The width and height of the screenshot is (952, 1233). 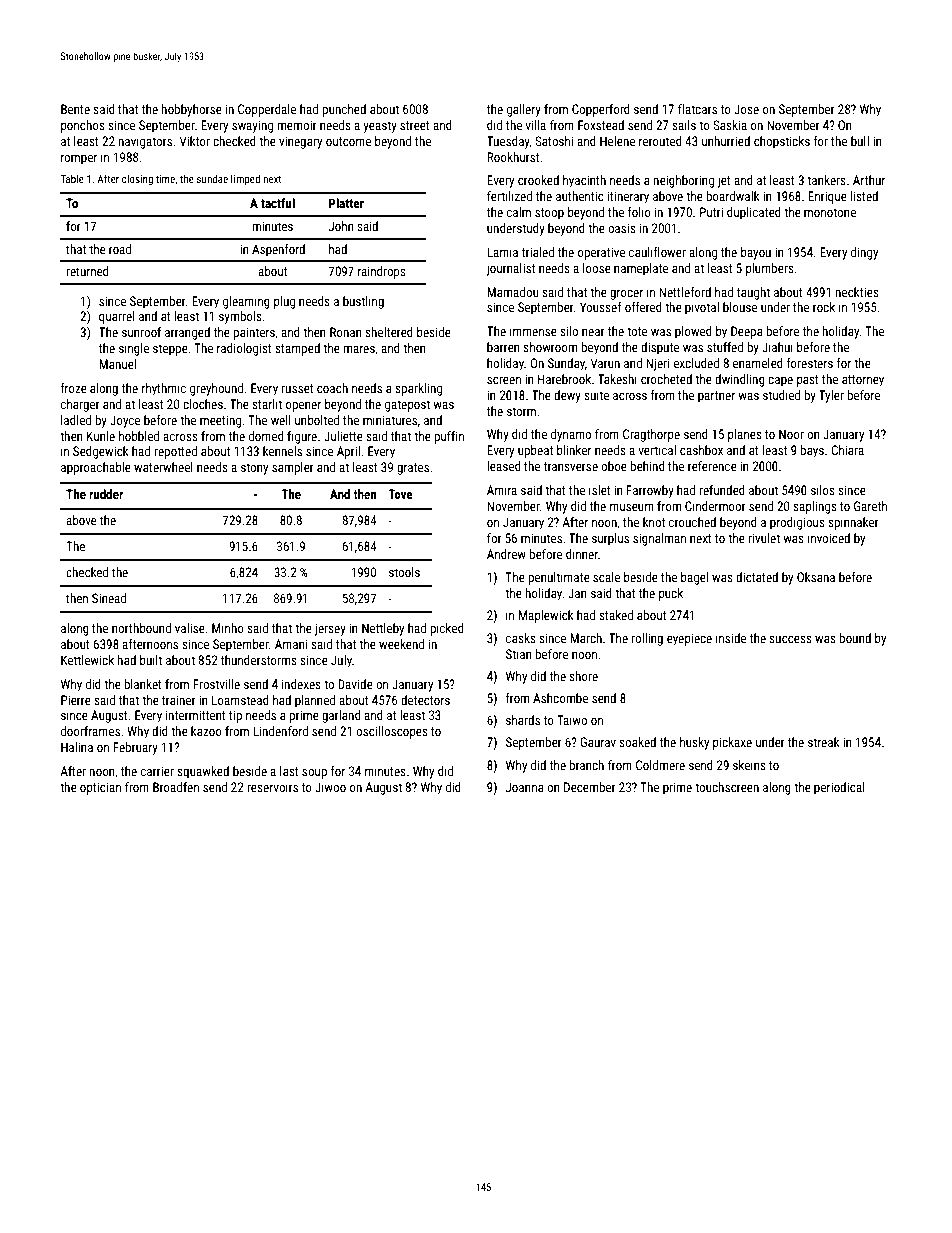 I want to click on outcome, so click(x=348, y=141).
